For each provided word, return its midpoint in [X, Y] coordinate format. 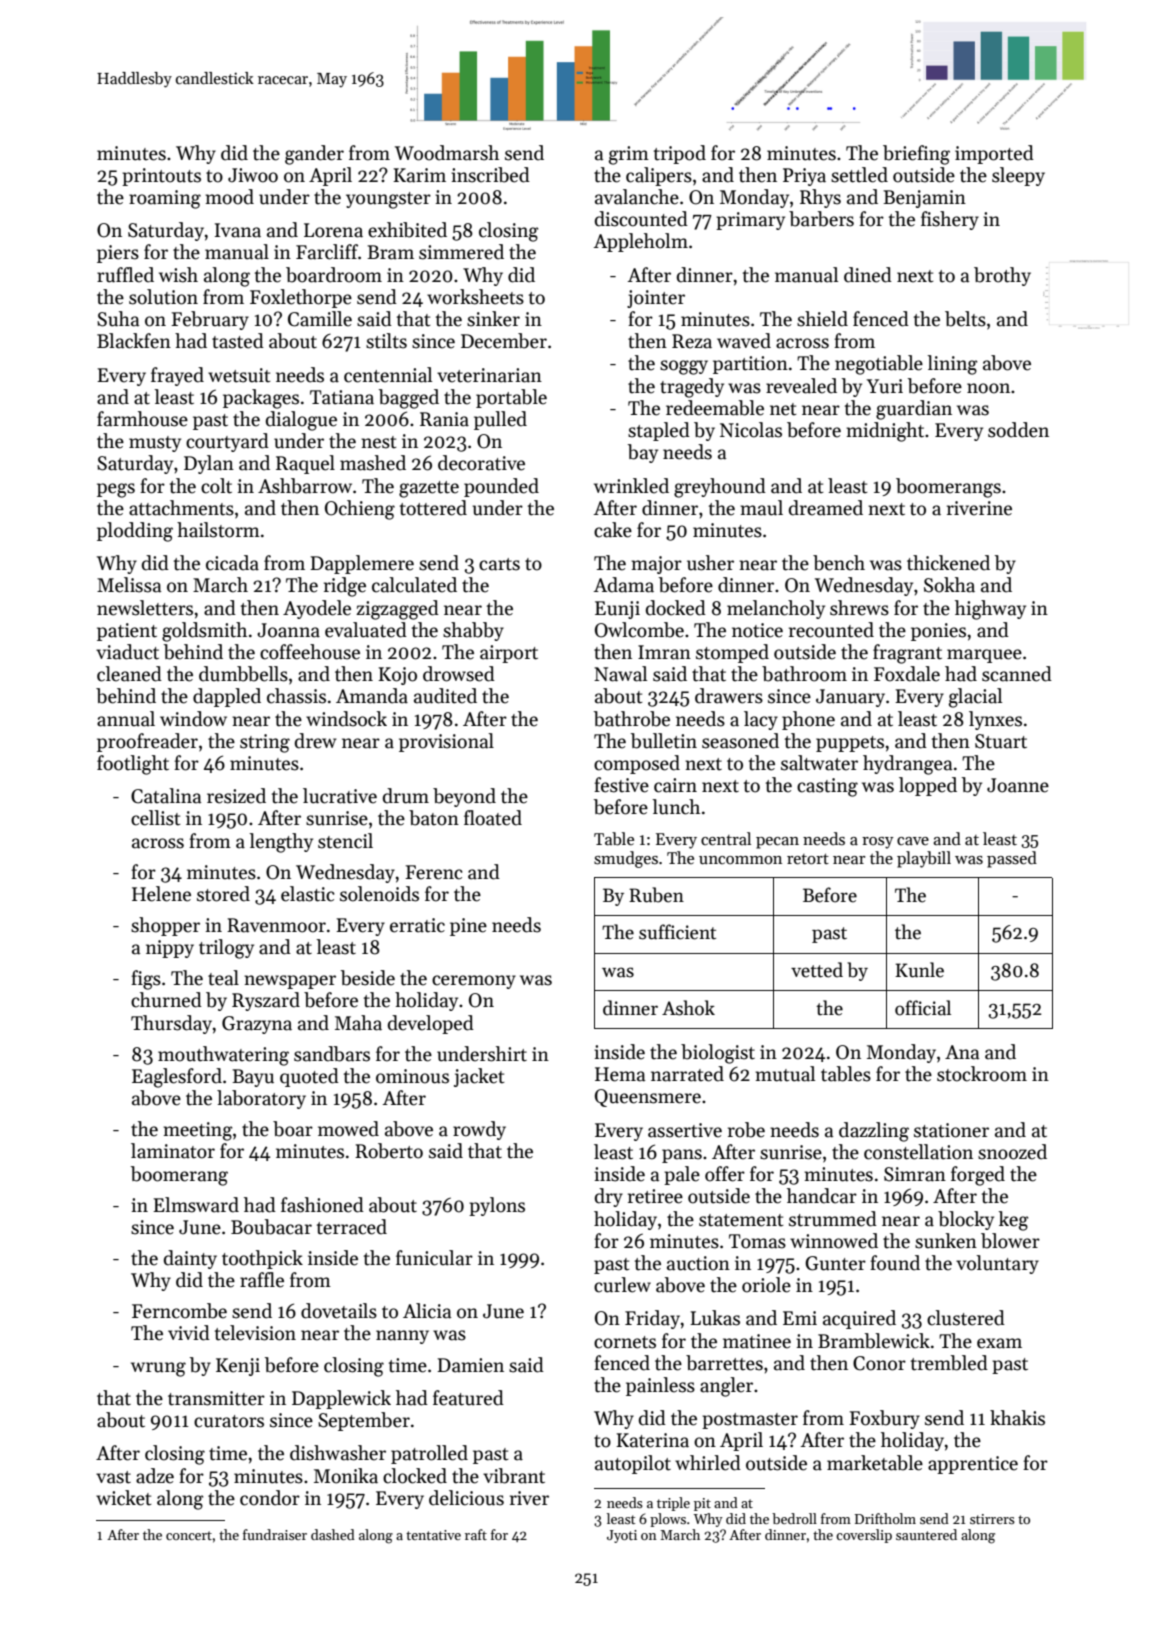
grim [629, 155]
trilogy [226, 949]
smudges [626, 859]
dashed [333, 1534]
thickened [948, 563]
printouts [161, 177]
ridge [345, 587]
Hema [620, 1074]
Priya [804, 177]
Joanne [1018, 785]
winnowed [834, 1241]
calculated [414, 585]
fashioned [322, 1205]
